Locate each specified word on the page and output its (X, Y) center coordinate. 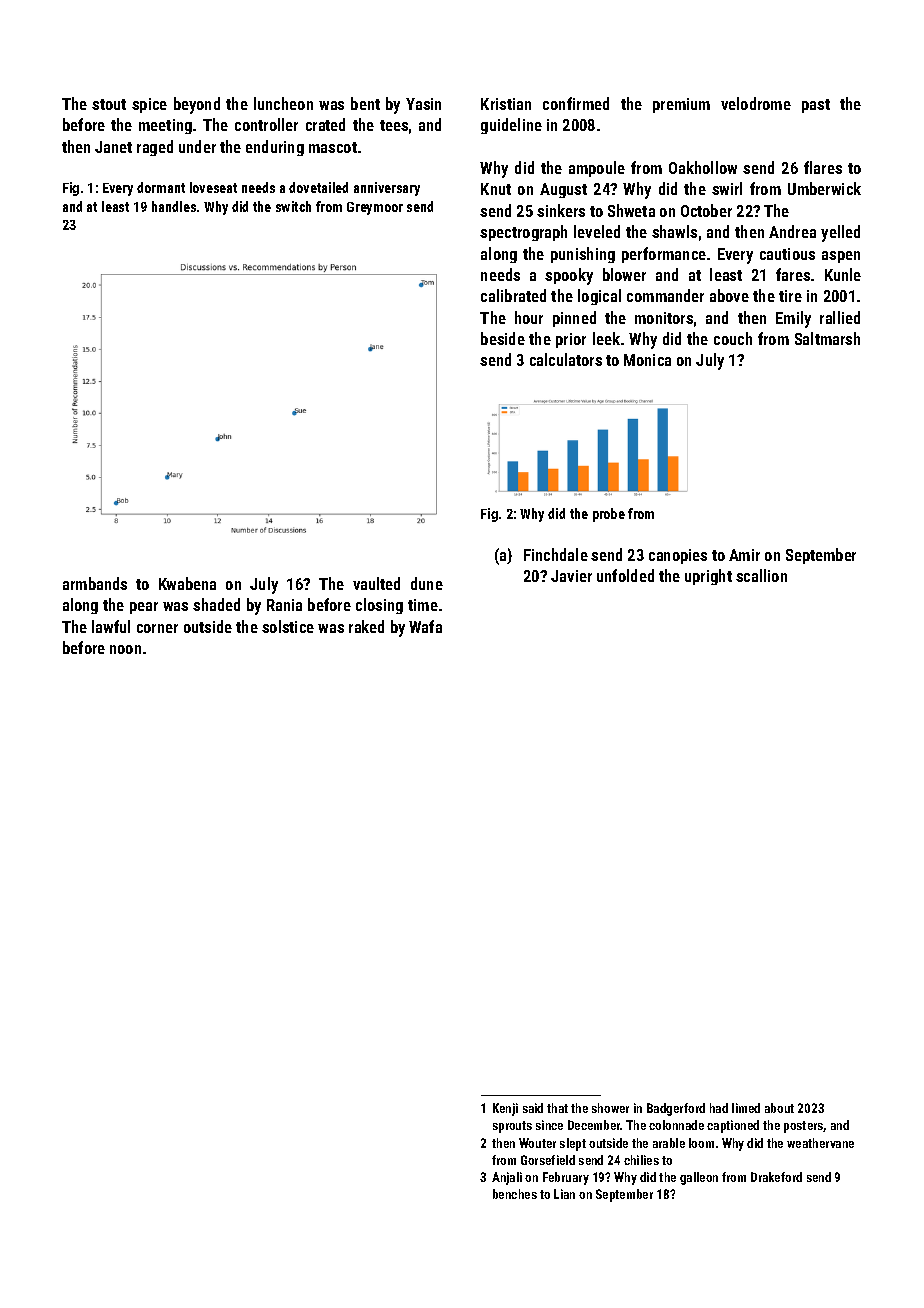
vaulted (376, 583)
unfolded (625, 575)
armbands (95, 583)
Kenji (505, 1109)
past (816, 106)
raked (366, 626)
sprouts (512, 1127)
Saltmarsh (827, 338)
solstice (288, 626)
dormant (161, 187)
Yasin (423, 104)
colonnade (676, 1125)
